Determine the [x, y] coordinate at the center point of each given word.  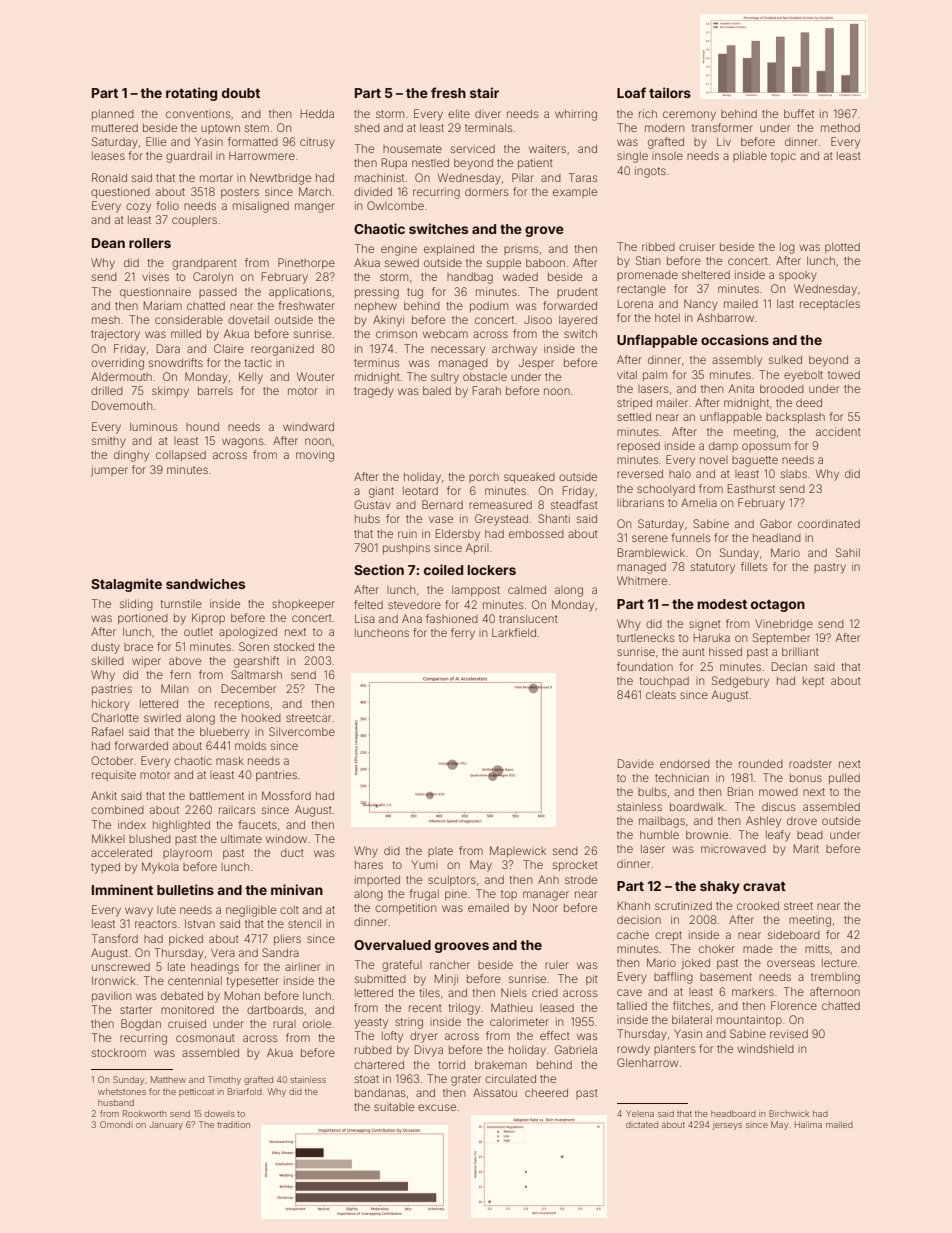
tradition [233, 1124]
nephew [376, 307]
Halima [808, 1124]
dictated [642, 1125]
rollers [150, 243]
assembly [737, 361]
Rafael [107, 731]
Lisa [365, 618]
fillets [754, 566]
